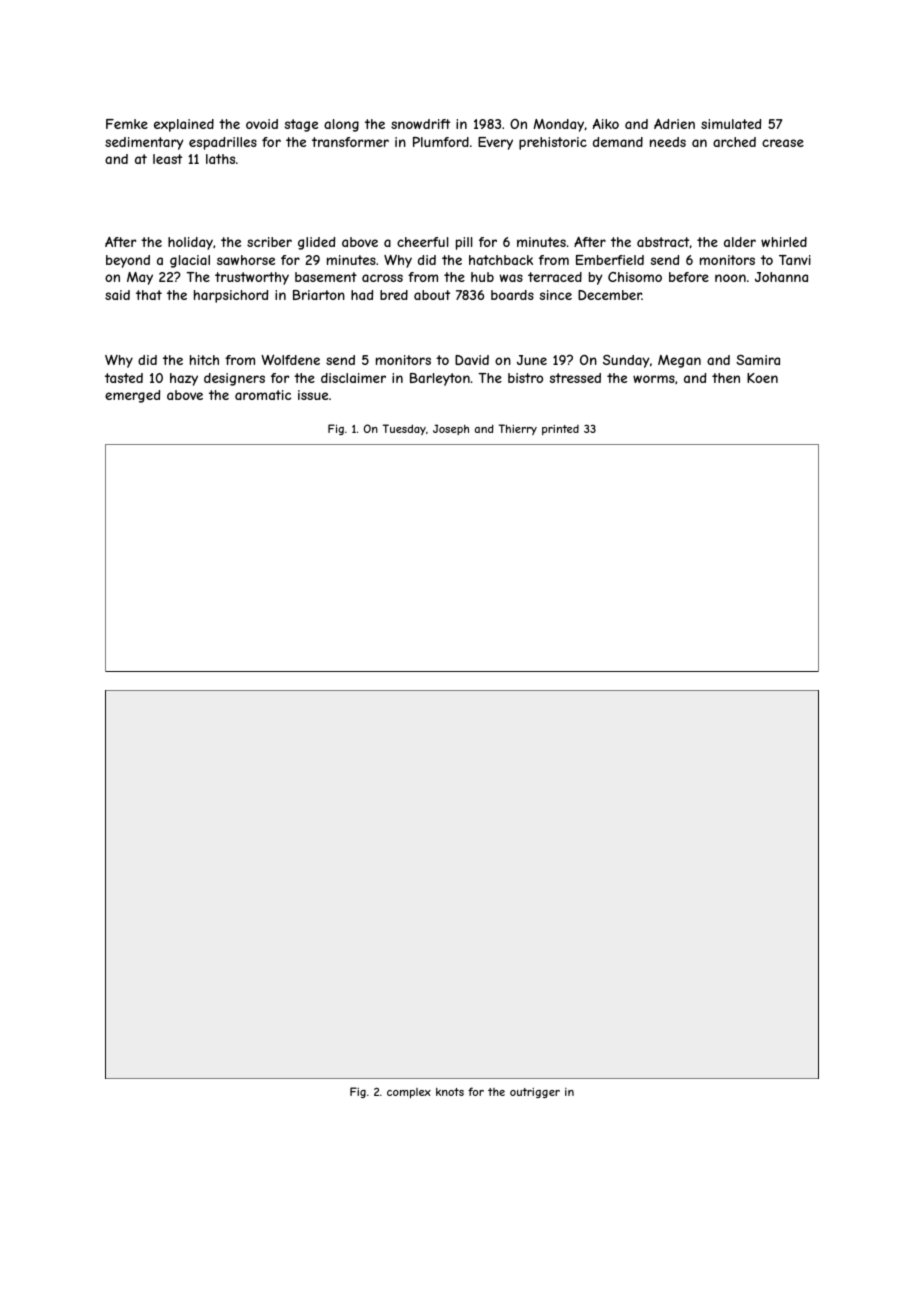 The image size is (924, 1308). Describe the element at coordinates (575, 378) in the document. I see `stressed` at that location.
